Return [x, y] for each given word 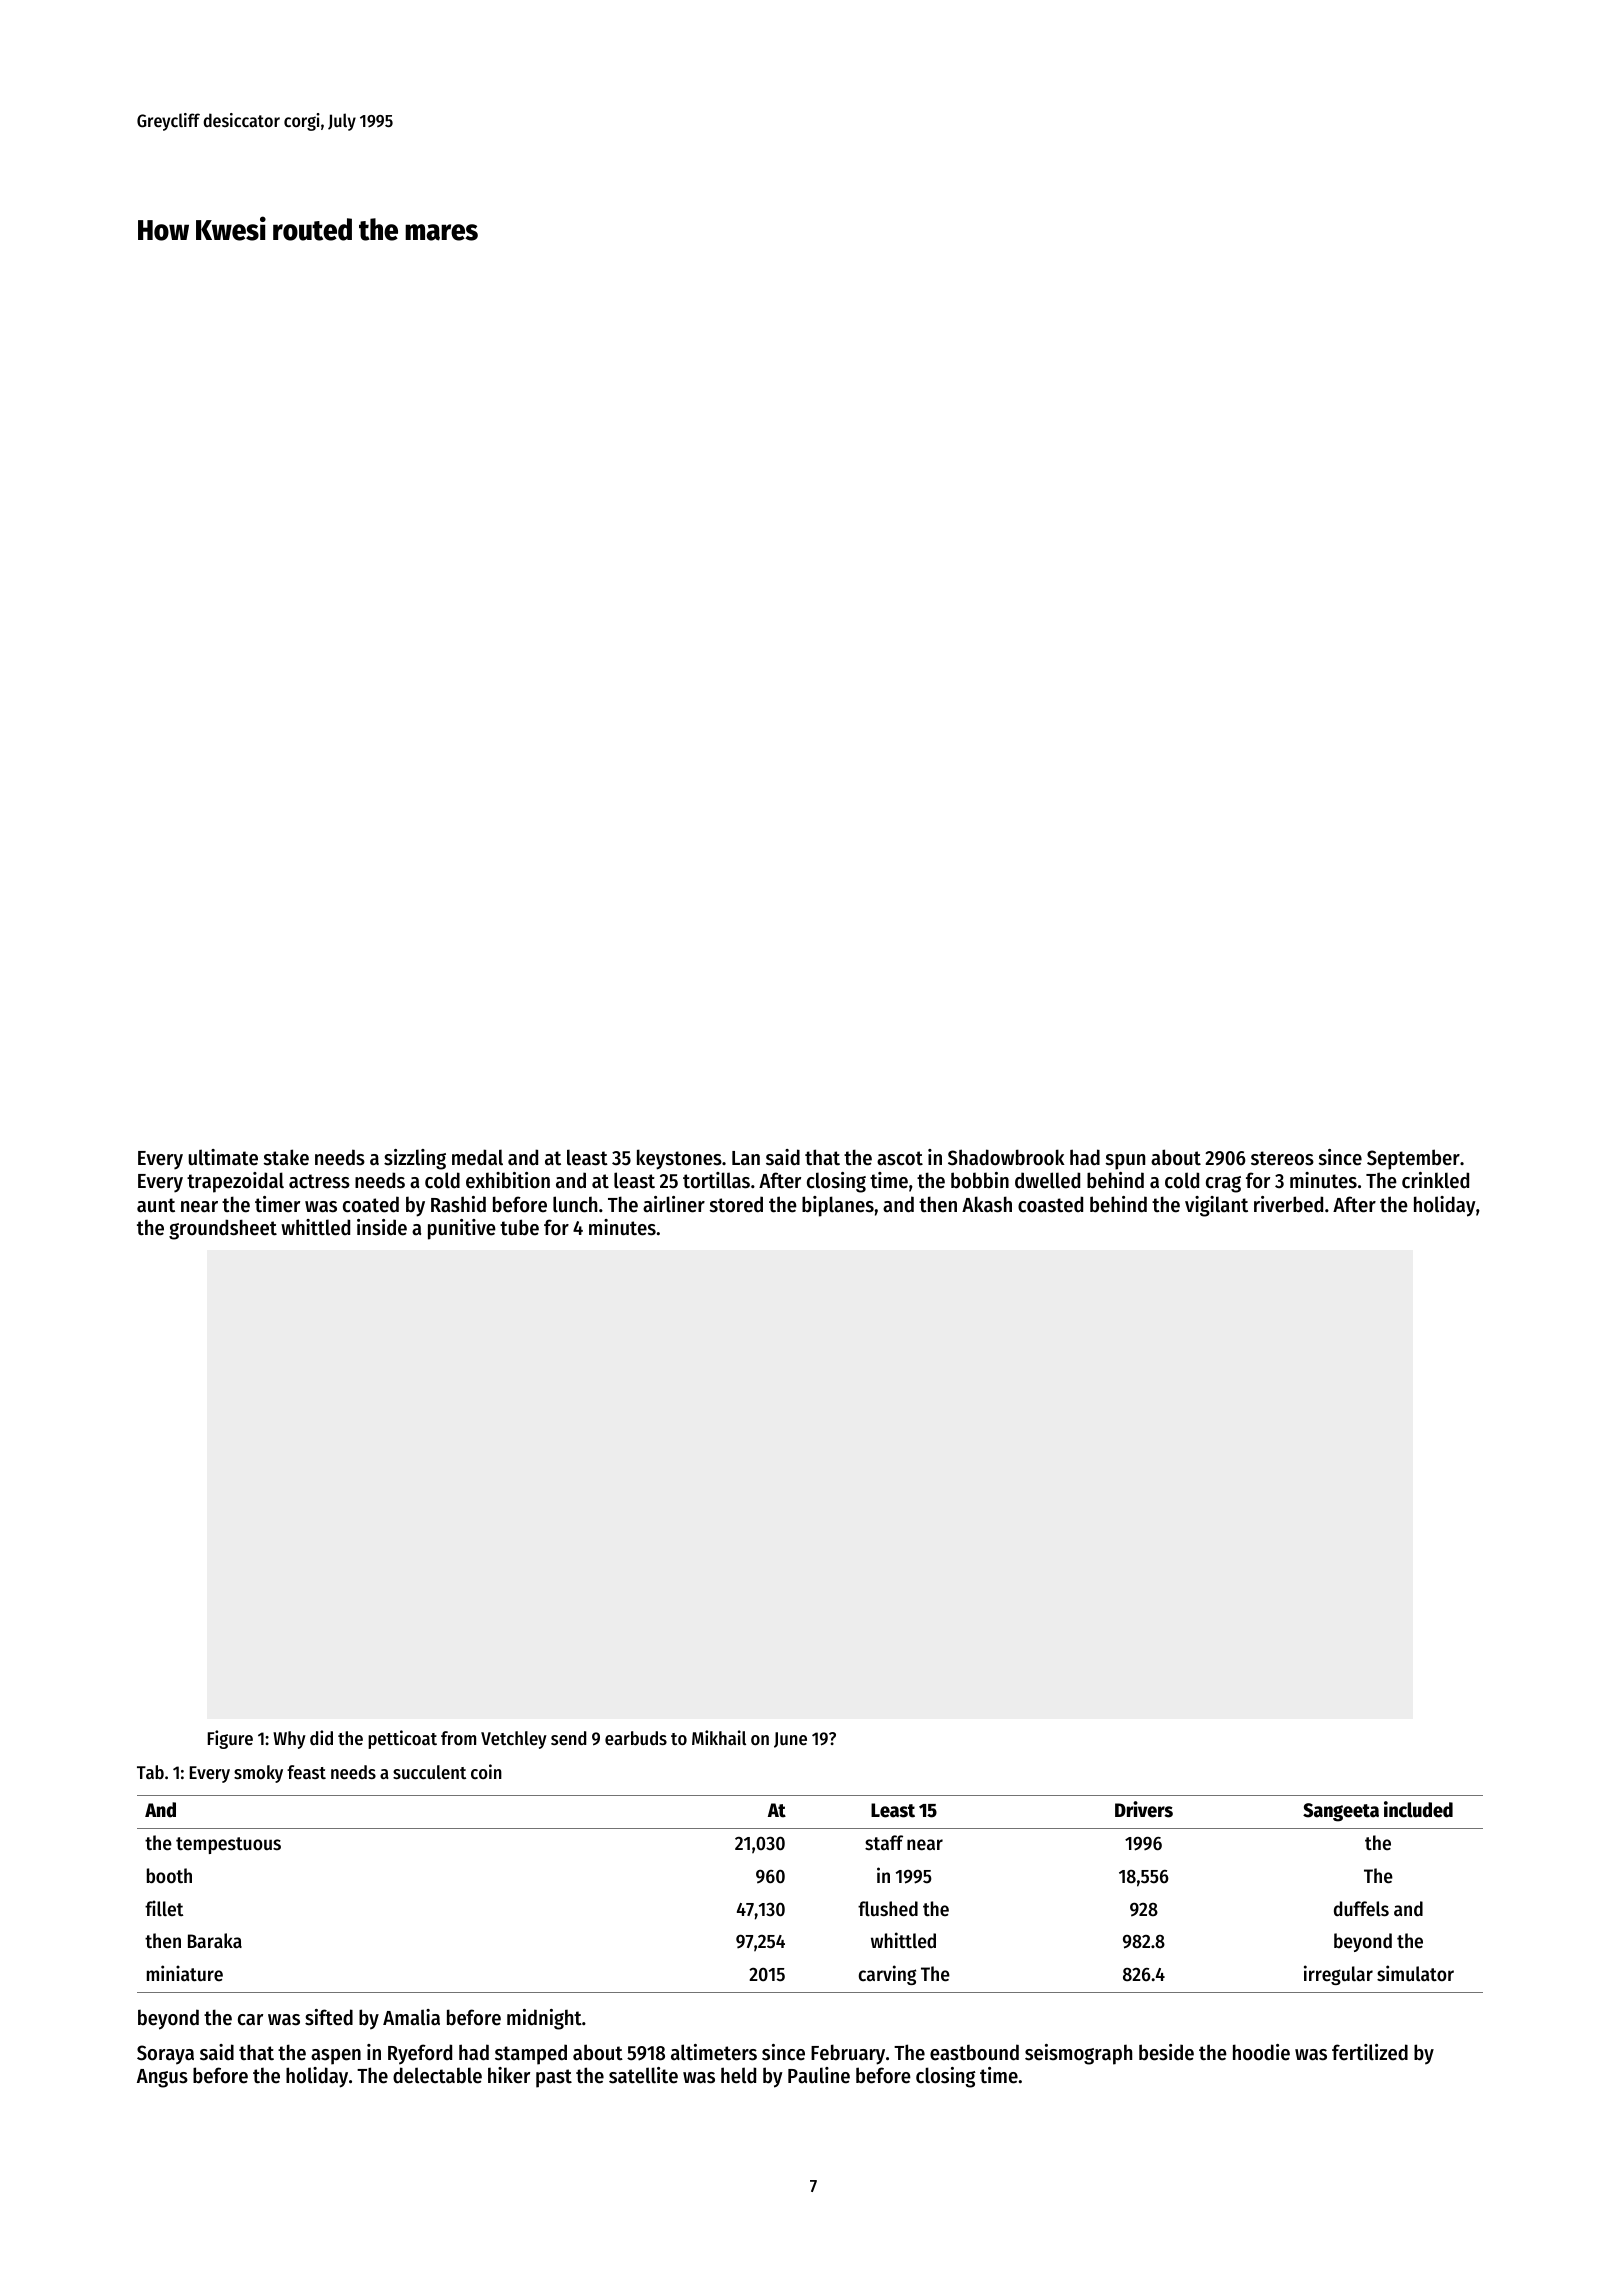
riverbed [1288, 1204]
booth [169, 1876]
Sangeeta [1341, 1812]
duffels [1361, 1909]
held [738, 2075]
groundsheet [223, 1229]
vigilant [1216, 1206]
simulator [1415, 1973]
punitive [462, 1229]
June [790, 1740]
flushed [888, 1909]
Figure [230, 1739]
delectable [437, 2075]
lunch [575, 1204]
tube [519, 1227]
